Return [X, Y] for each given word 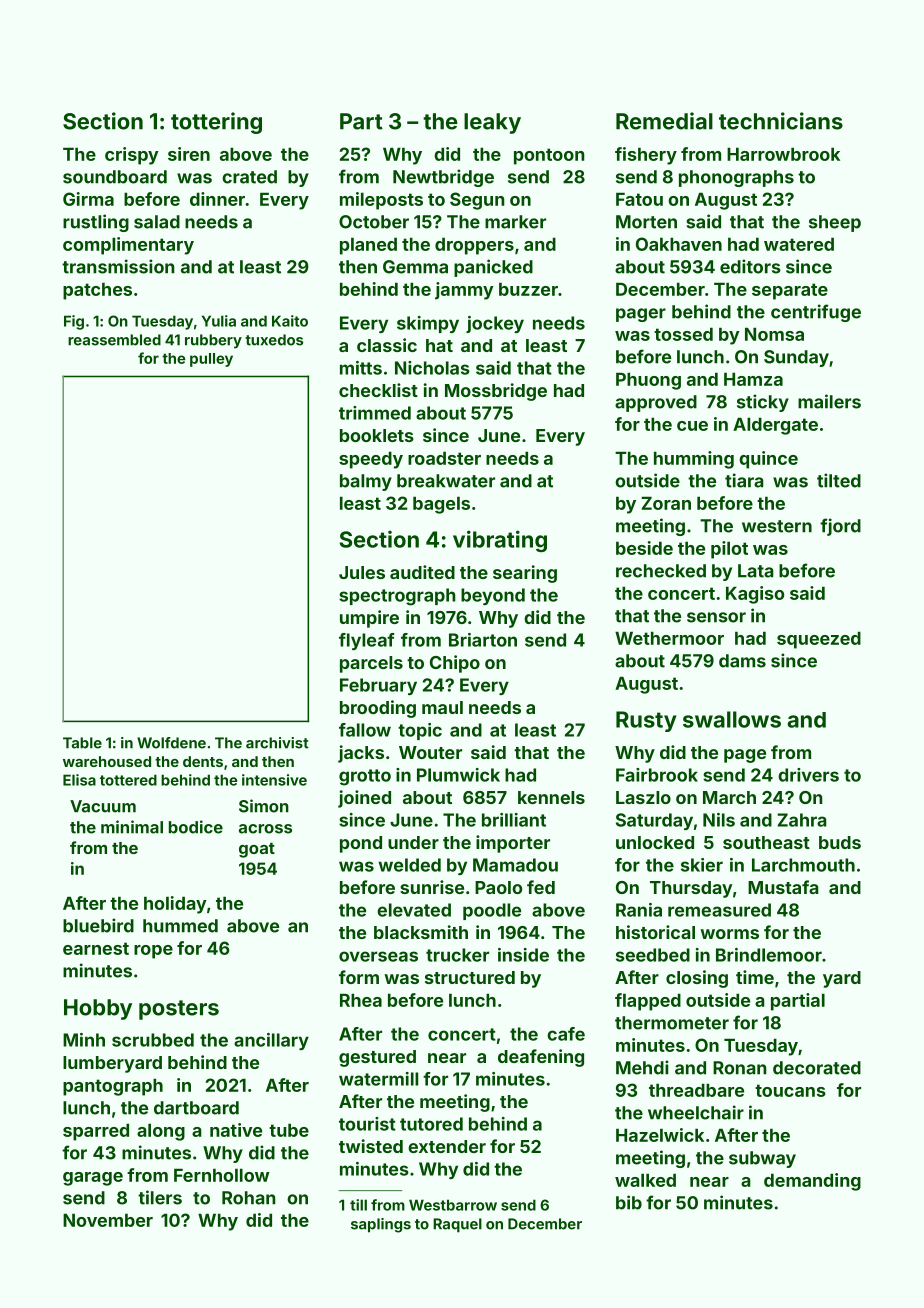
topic [420, 731]
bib [629, 1202]
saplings [381, 1225]
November [108, 1220]
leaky [492, 123]
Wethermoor [669, 638]
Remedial [664, 121]
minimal [132, 827]
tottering [216, 123]
